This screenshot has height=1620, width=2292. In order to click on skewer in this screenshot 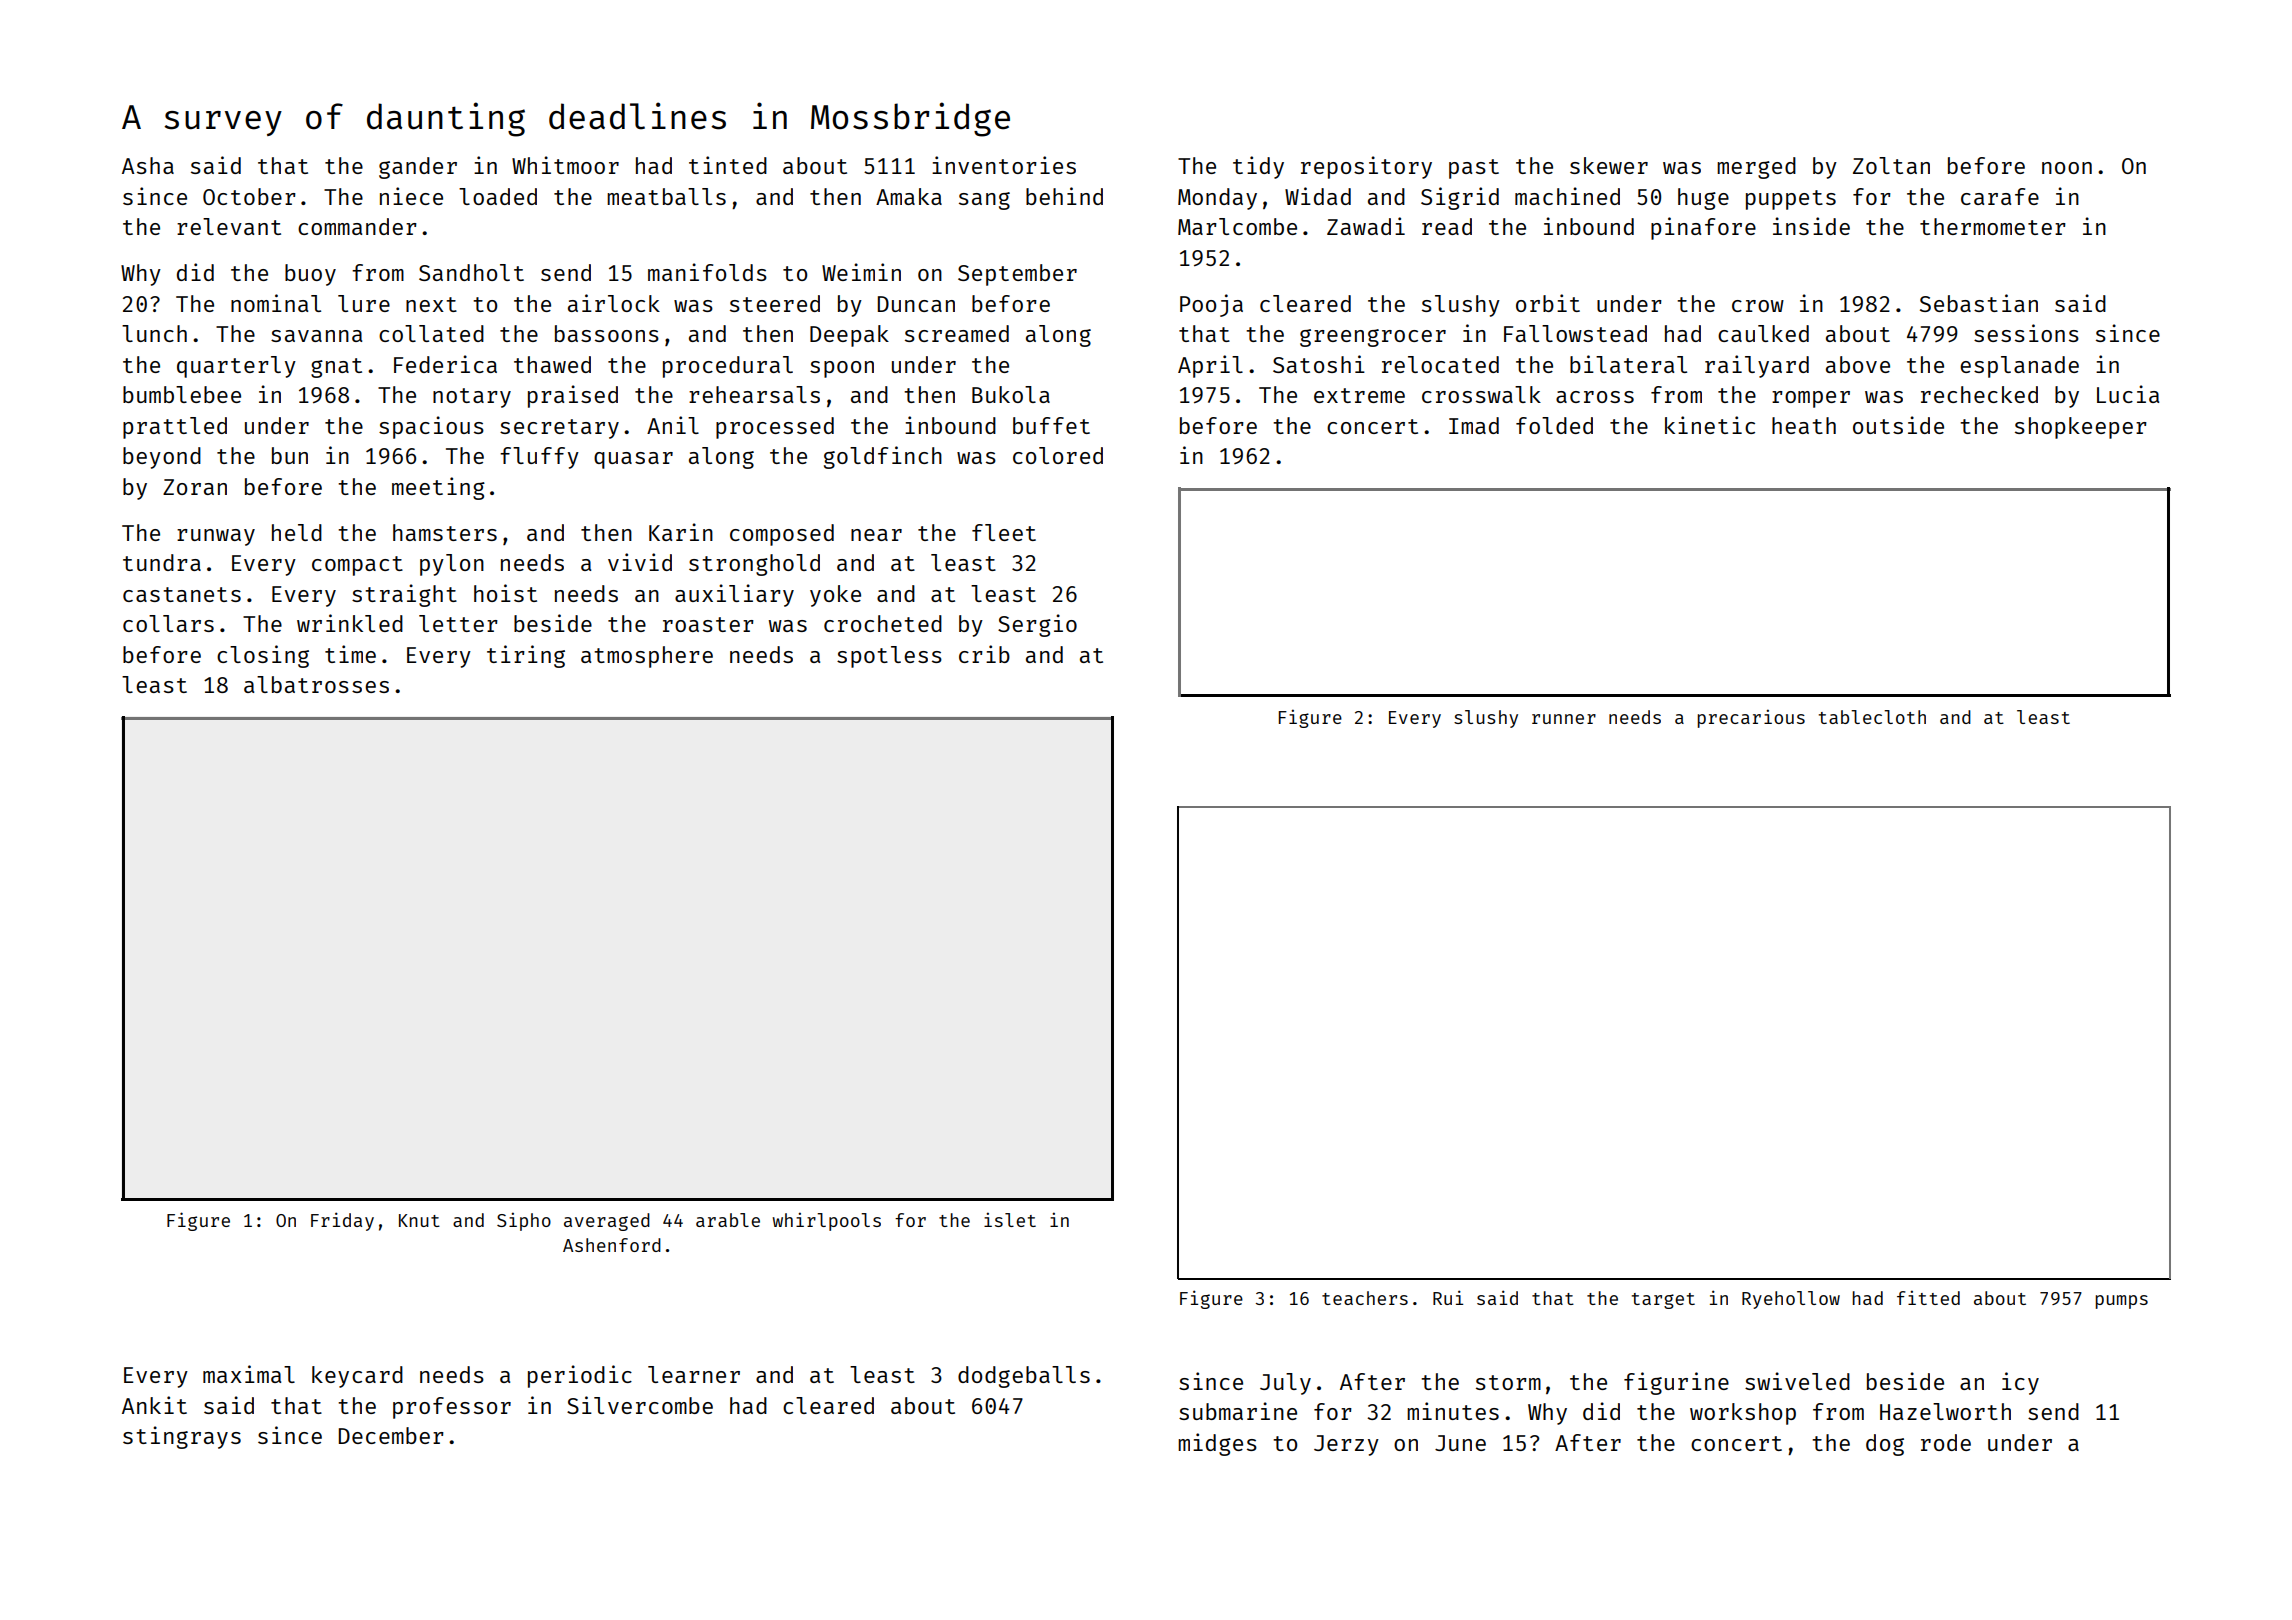, I will do `click(1609, 165)`.
